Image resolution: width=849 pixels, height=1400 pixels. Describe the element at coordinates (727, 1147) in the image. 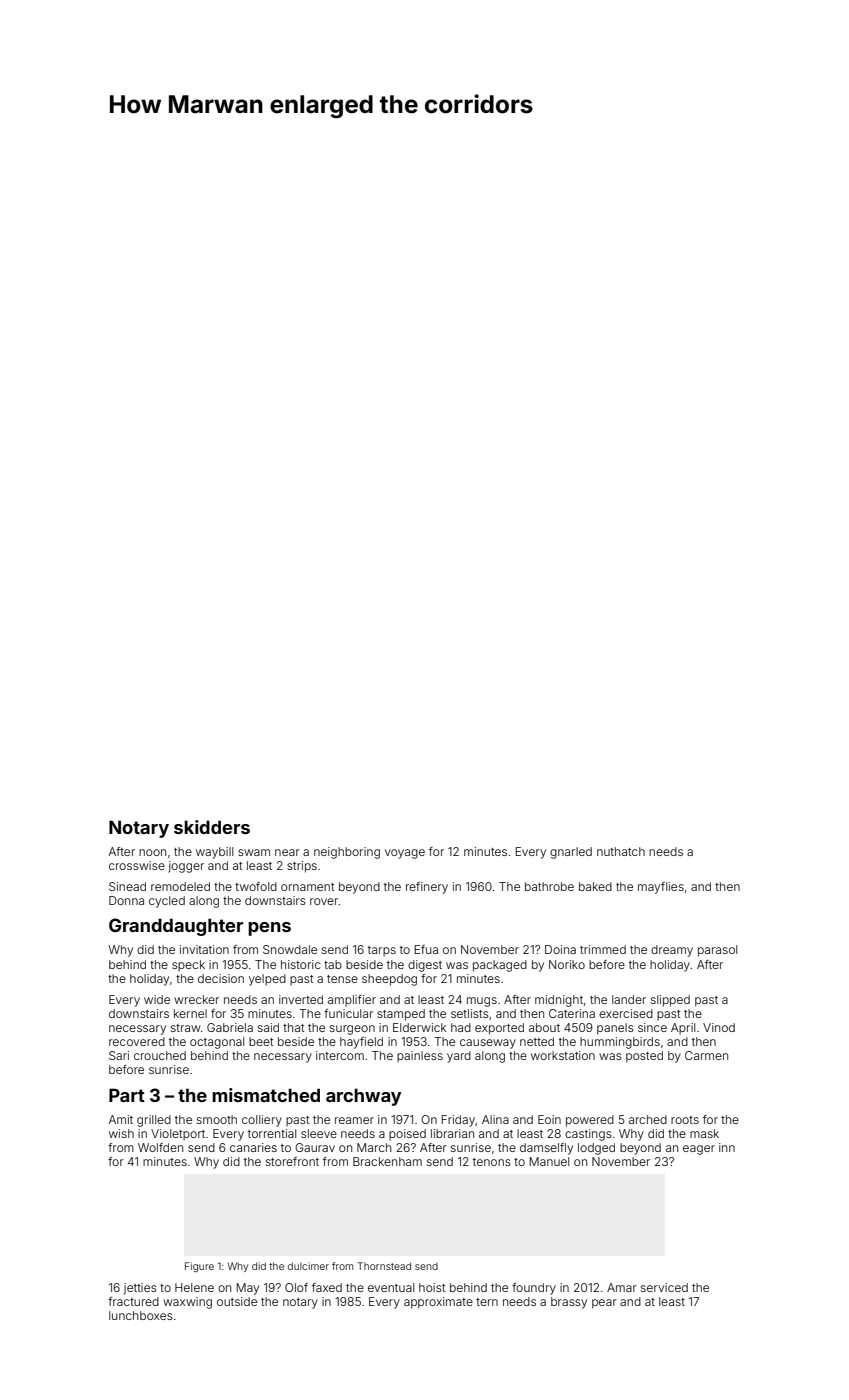

I see `inn` at that location.
